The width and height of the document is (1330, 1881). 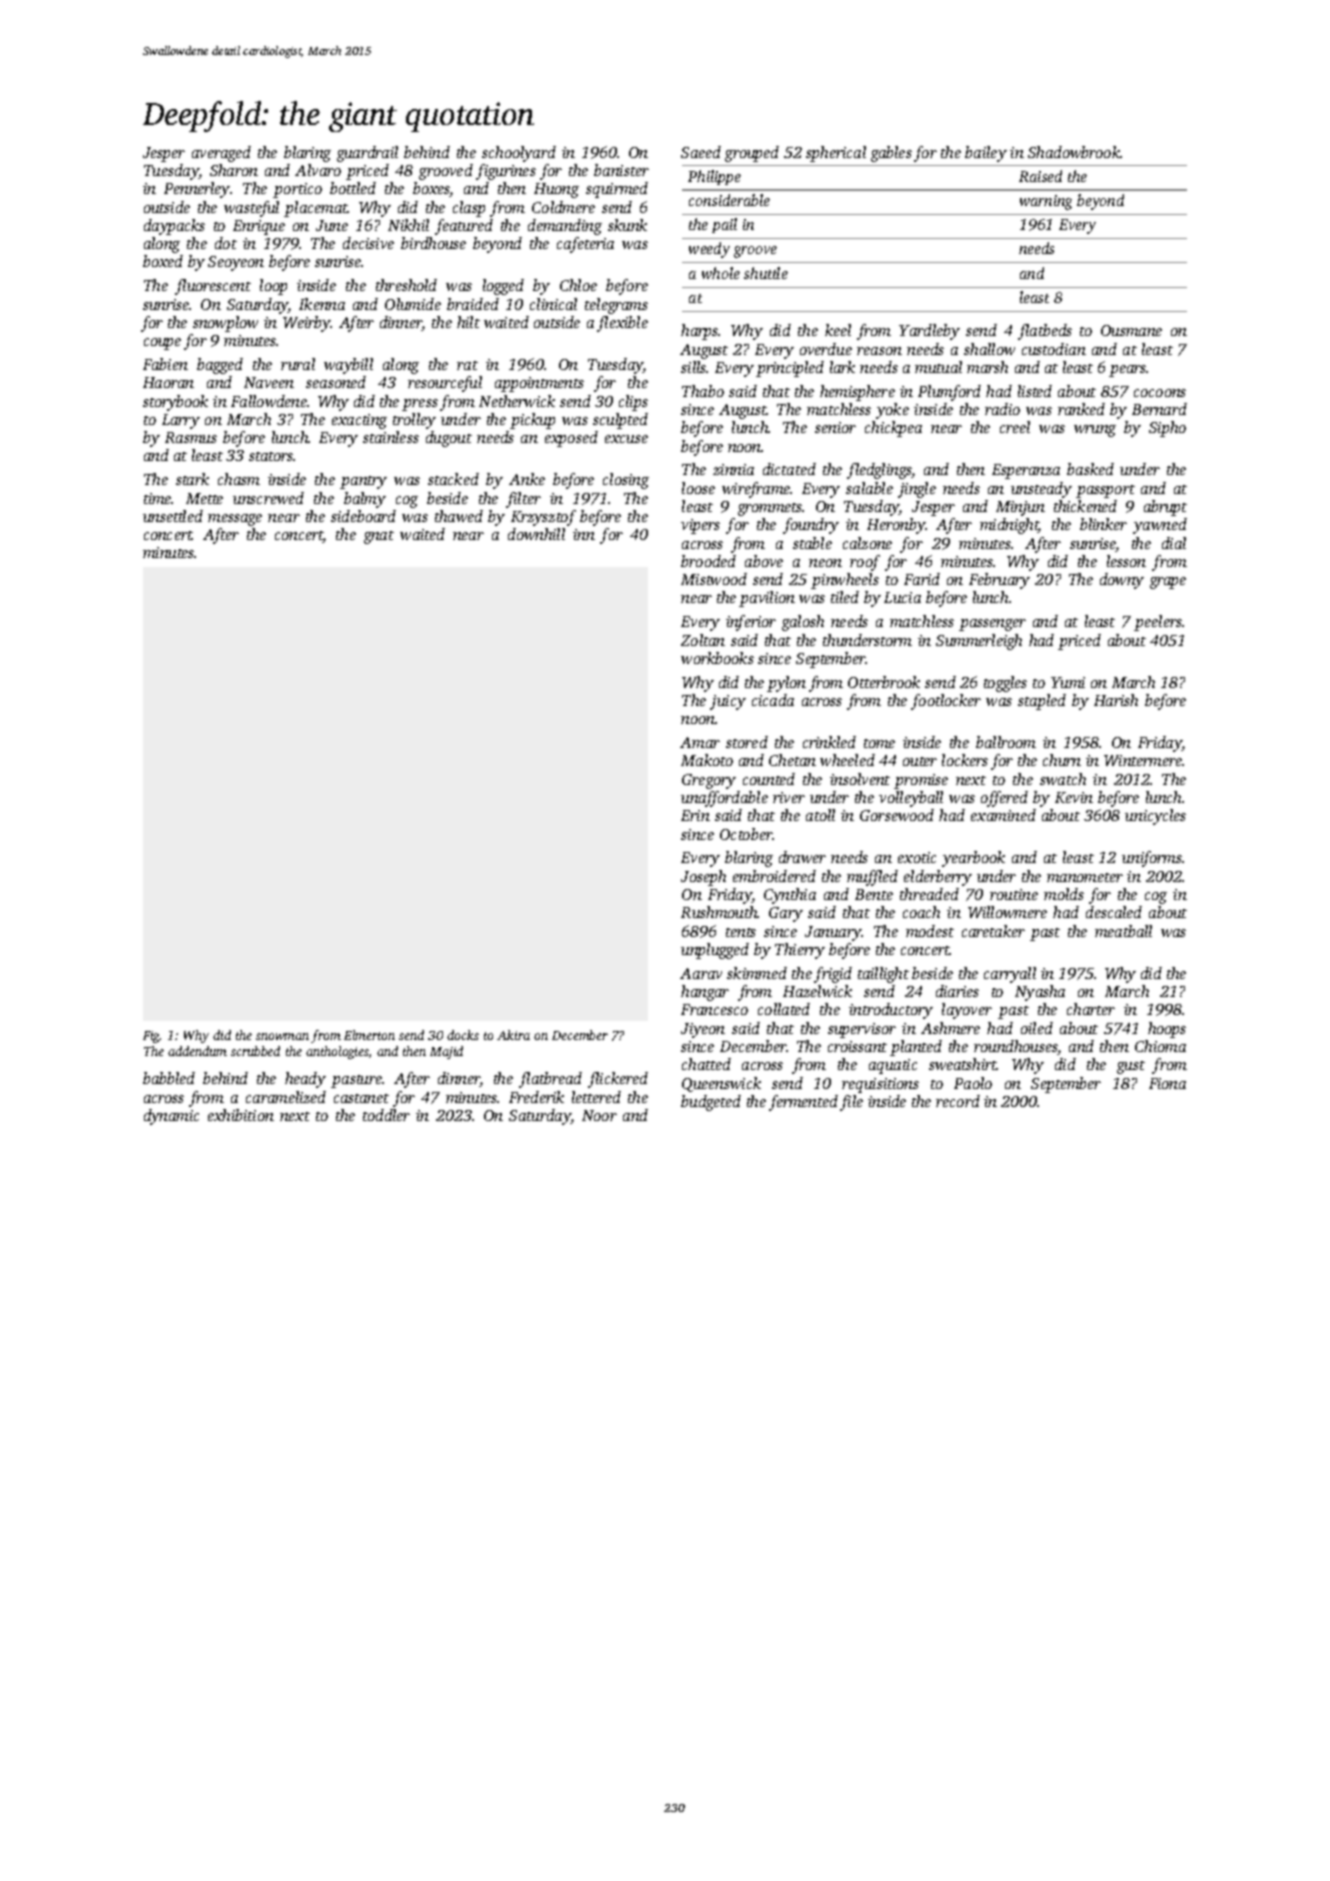 What do you see at coordinates (1174, 543) in the document?
I see `dial` at bounding box center [1174, 543].
